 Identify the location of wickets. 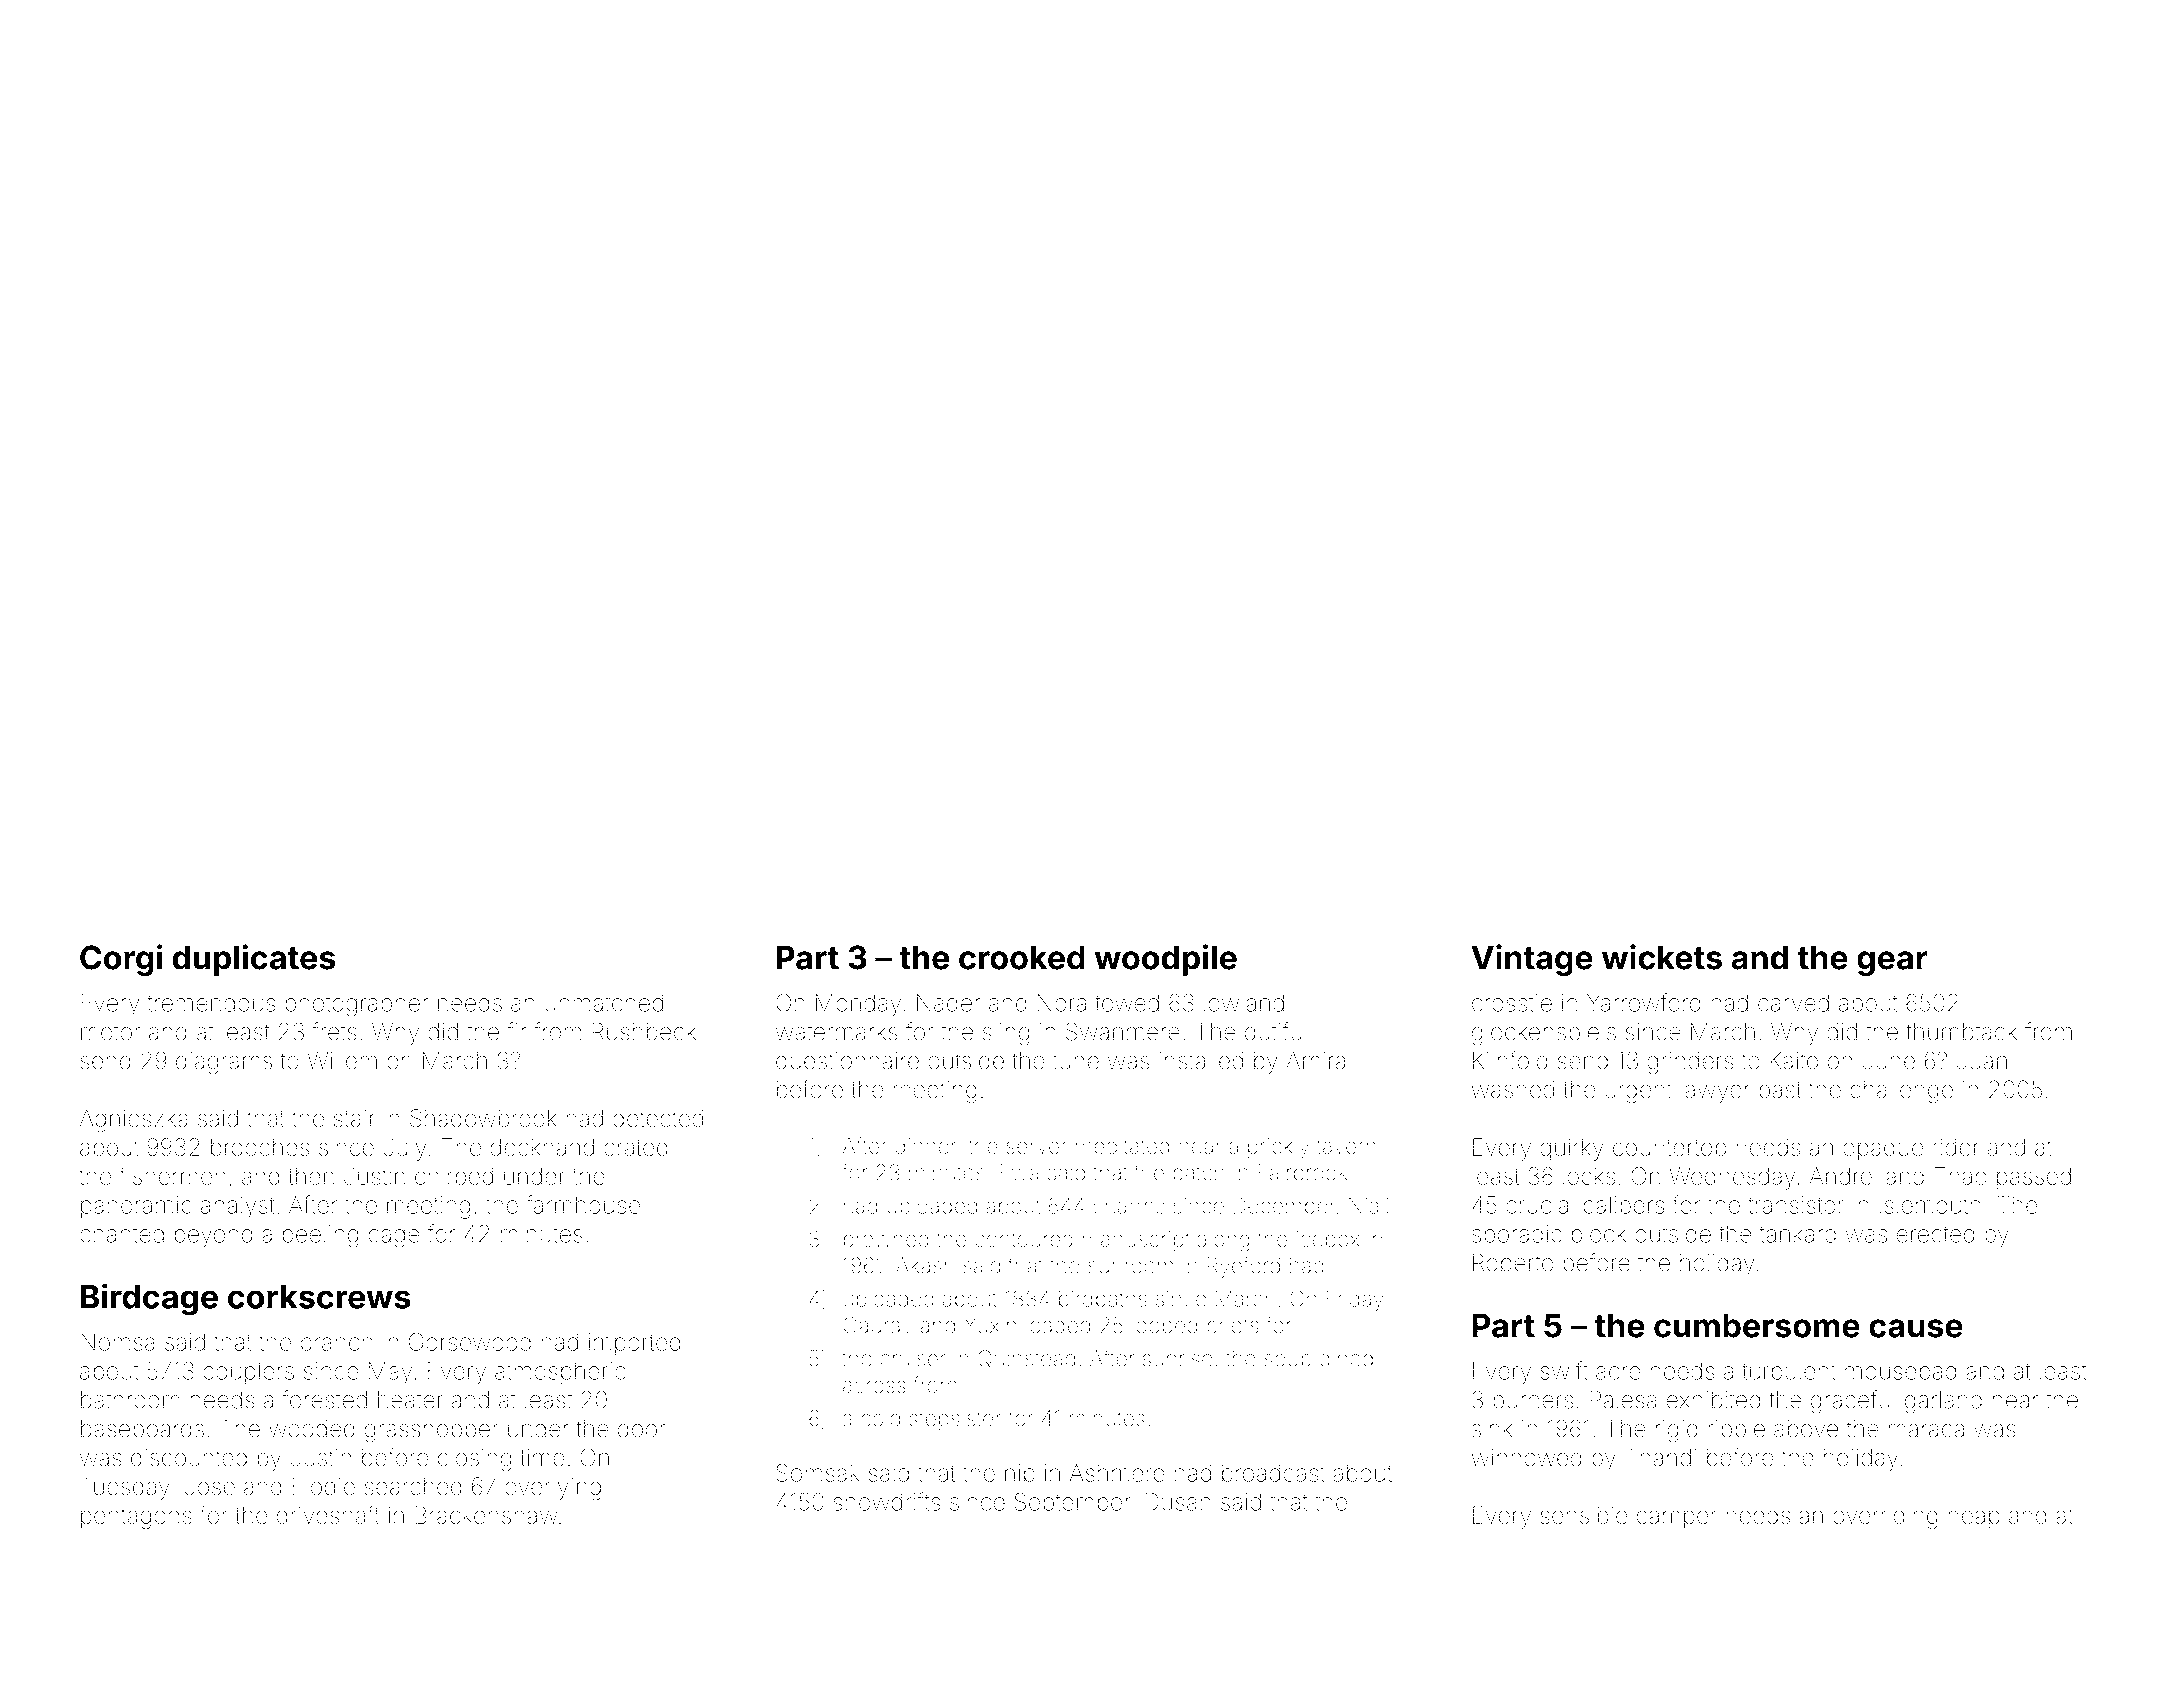
(1662, 957).
